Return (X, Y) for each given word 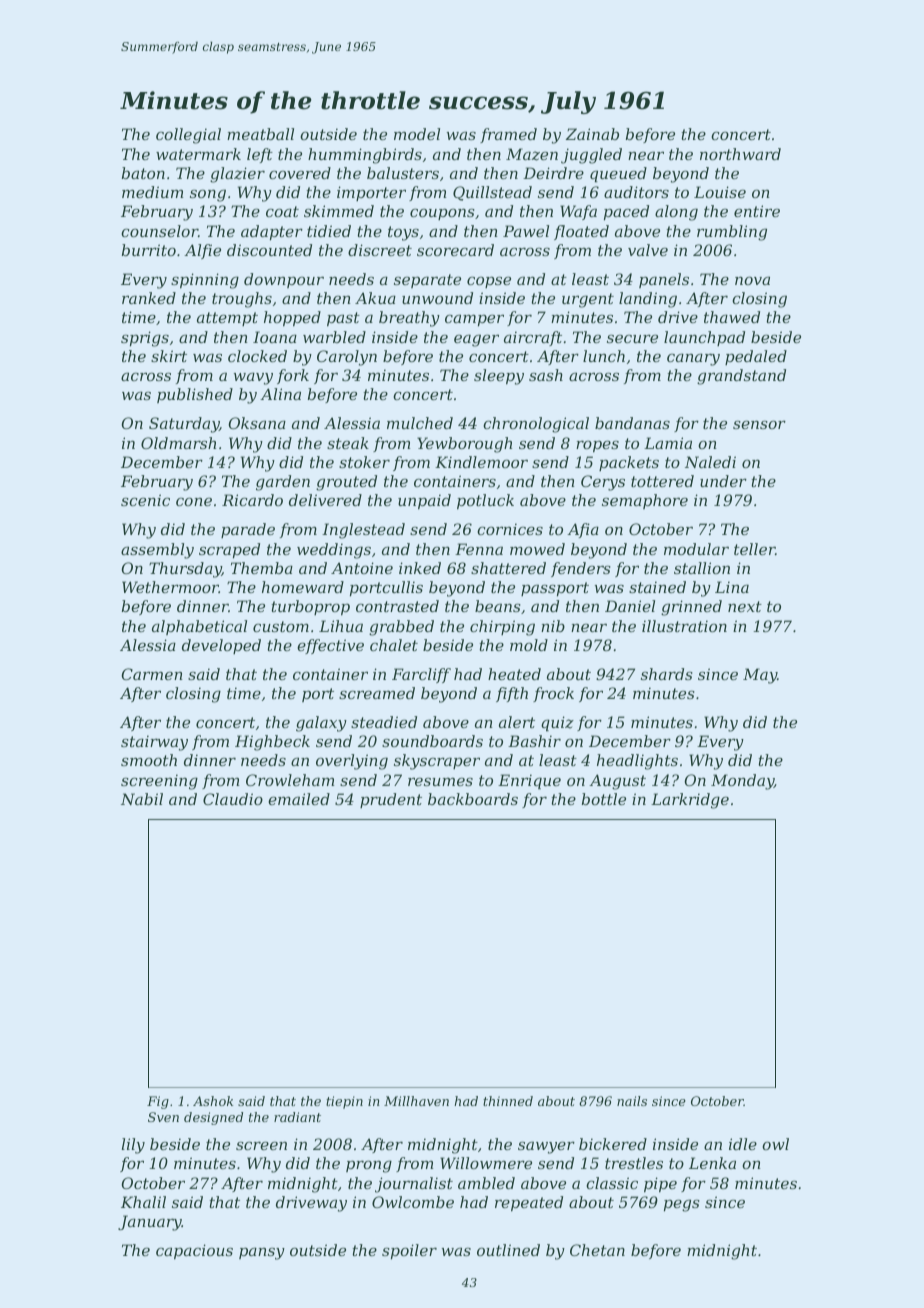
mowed (537, 549)
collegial (188, 136)
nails (632, 1101)
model (417, 134)
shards (667, 674)
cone (194, 501)
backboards (473, 799)
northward (740, 154)
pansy (262, 1253)
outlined (508, 1250)
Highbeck (272, 743)
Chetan (597, 1250)
